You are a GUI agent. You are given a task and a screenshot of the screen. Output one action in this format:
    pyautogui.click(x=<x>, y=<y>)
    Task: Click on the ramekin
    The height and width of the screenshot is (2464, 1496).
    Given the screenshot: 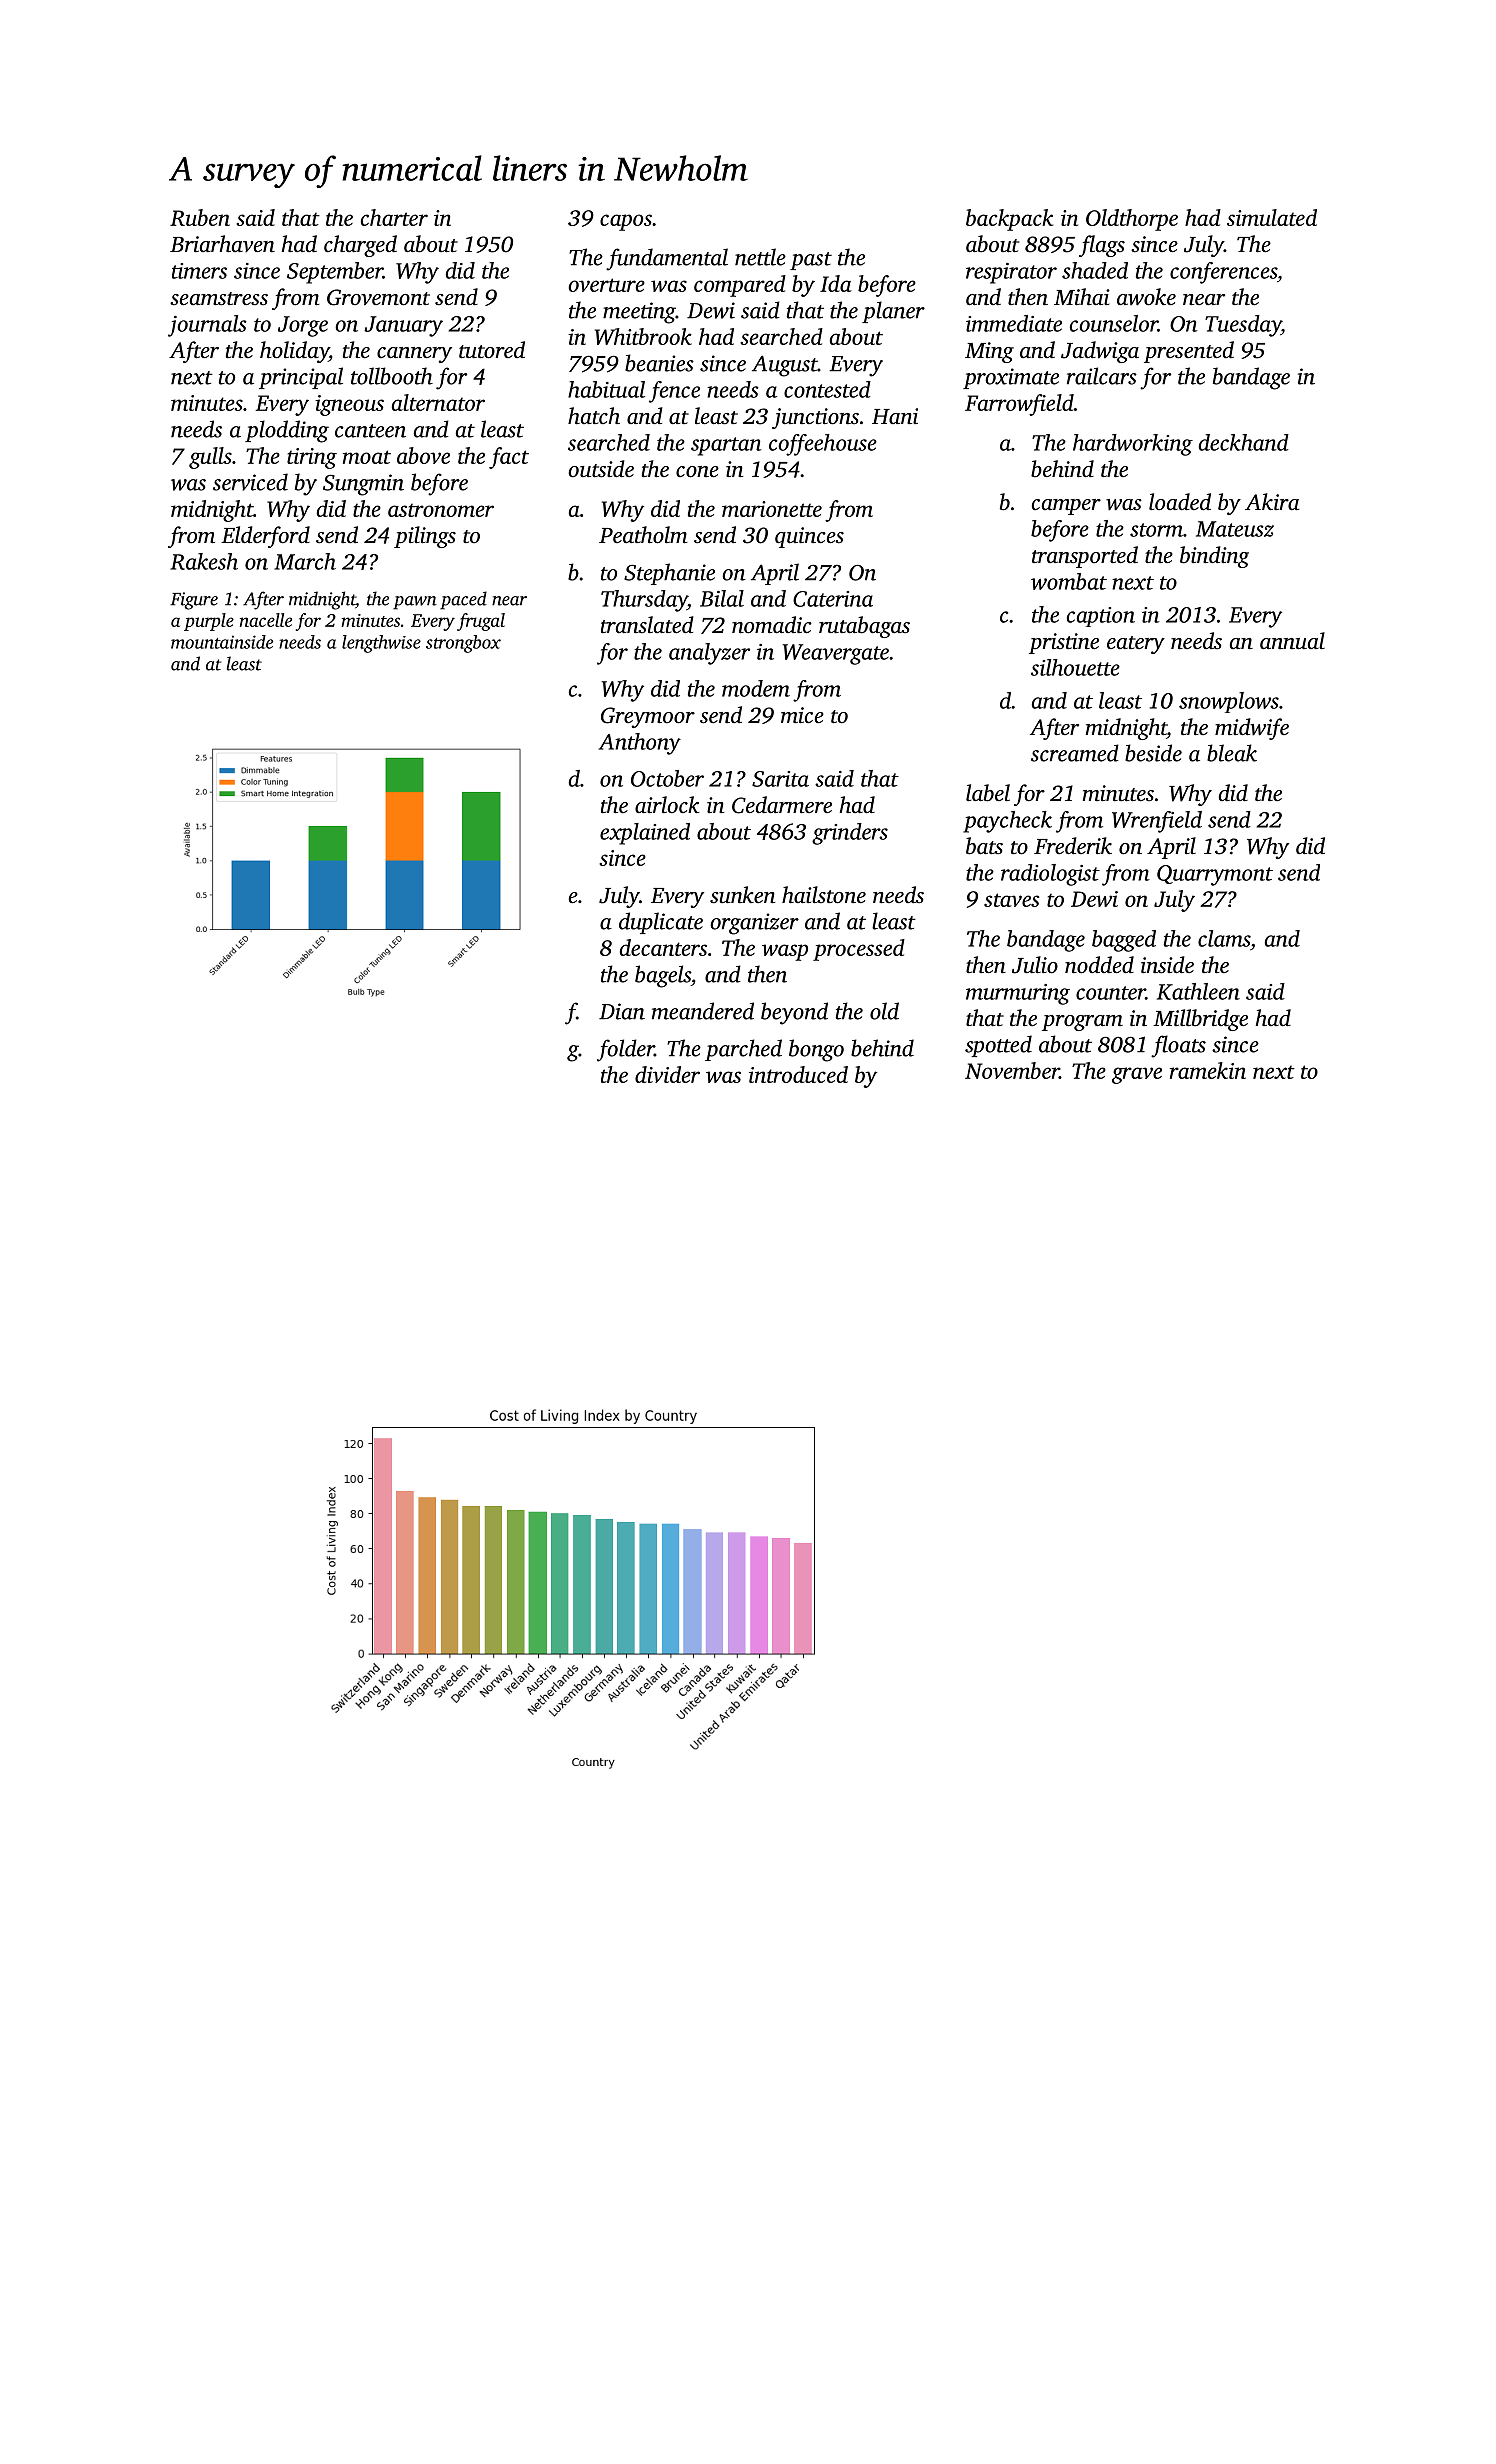 What is the action you would take?
    pyautogui.click(x=1208, y=1070)
